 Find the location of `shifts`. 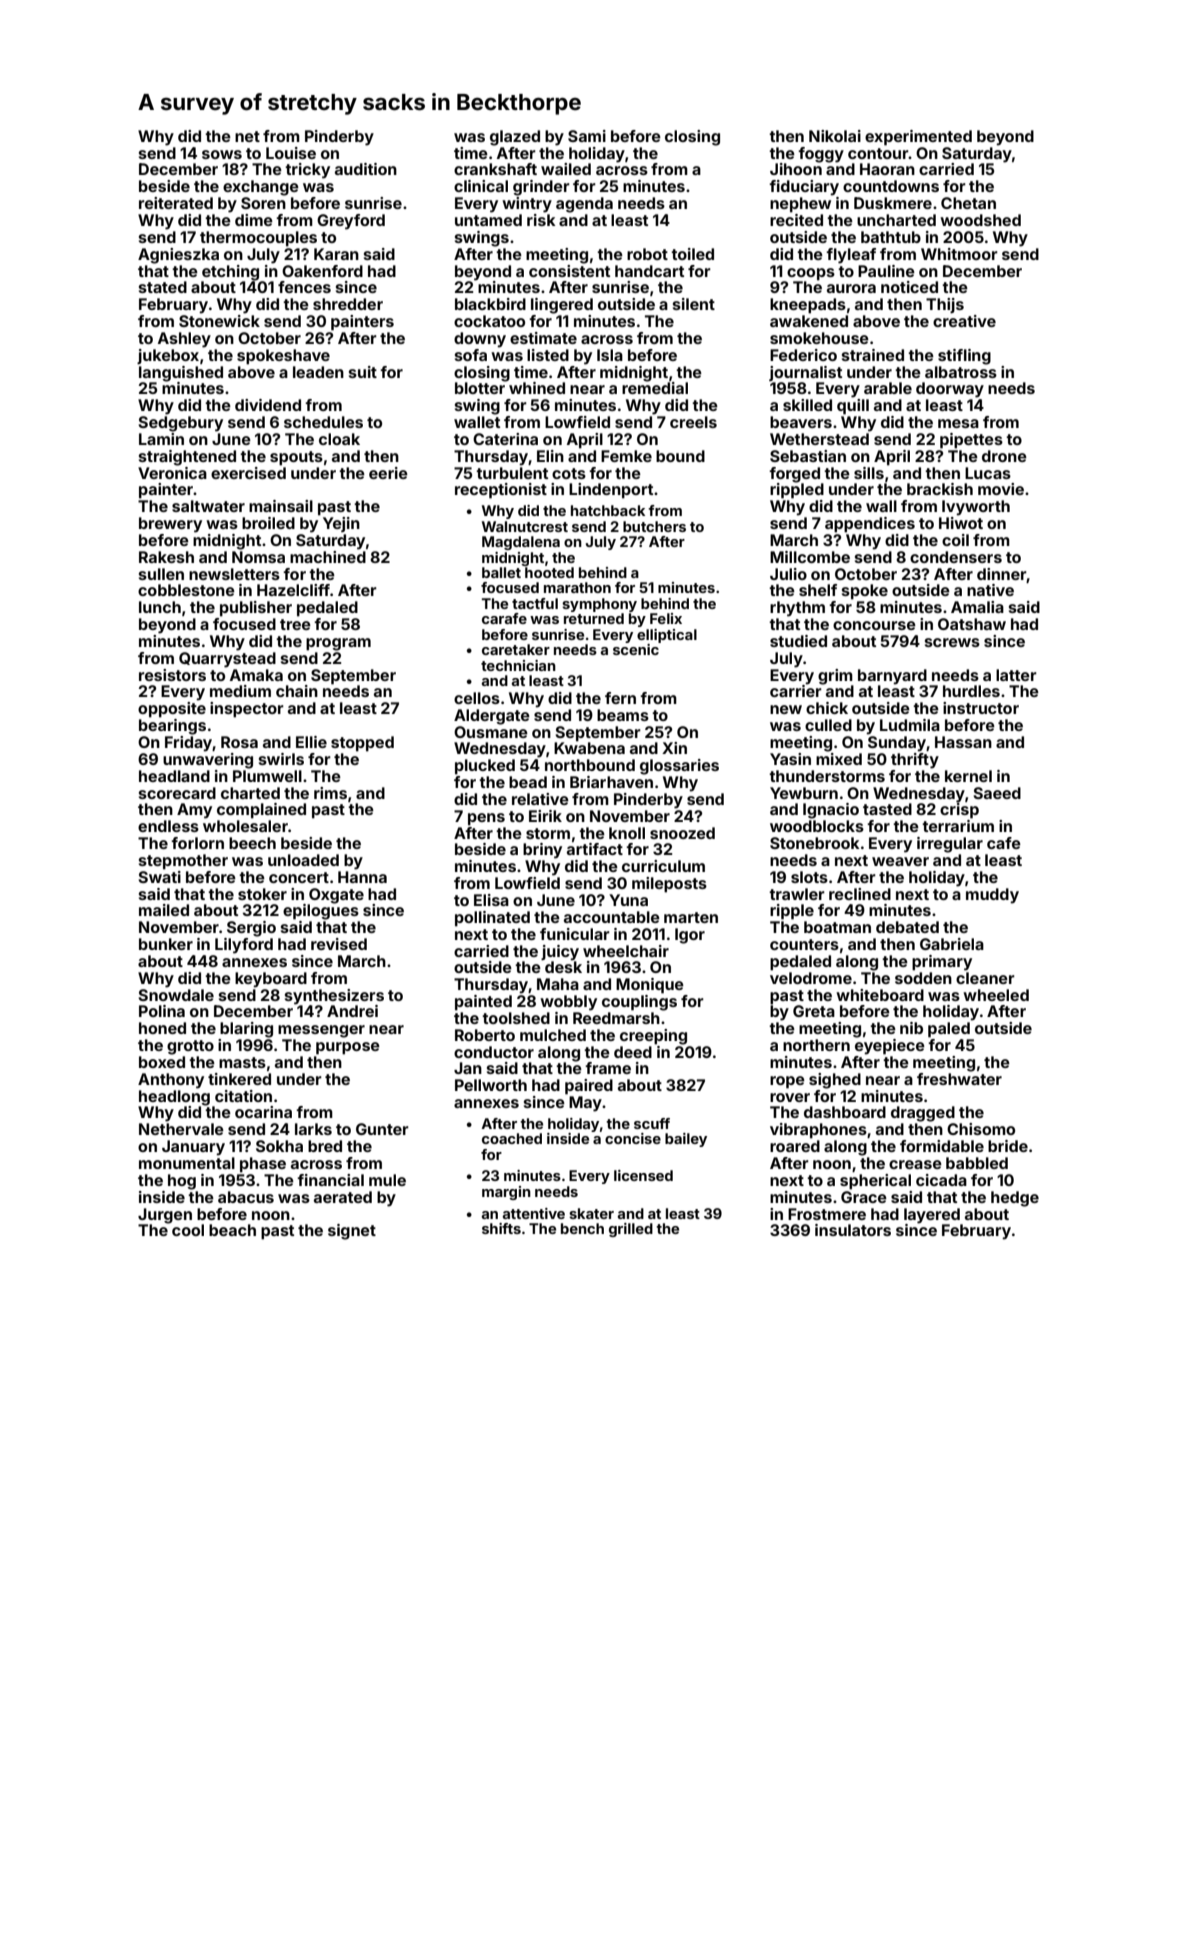

shifts is located at coordinates (501, 1228).
